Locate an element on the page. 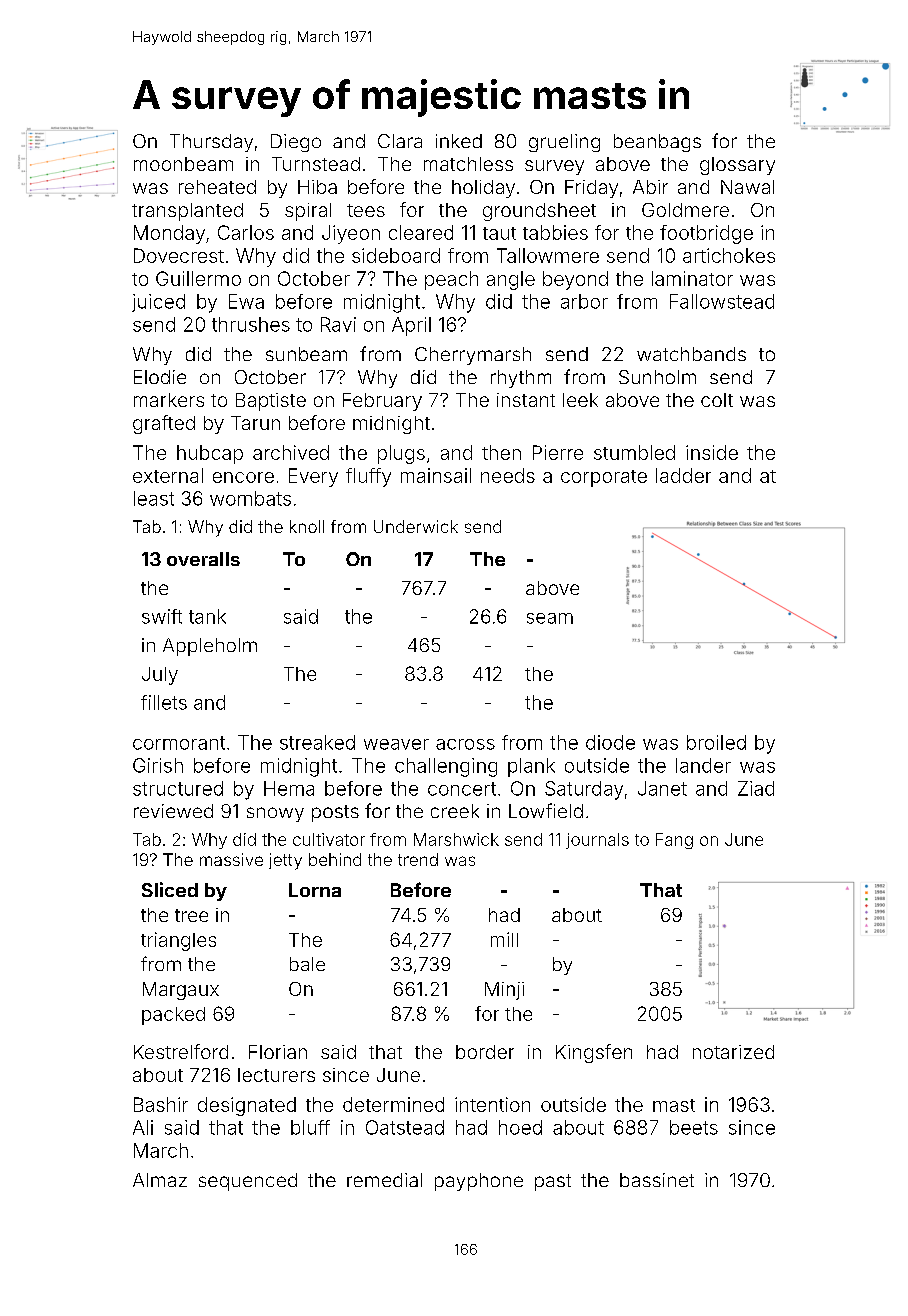 The height and width of the image is (1316, 908). Ravi is located at coordinates (338, 324).
